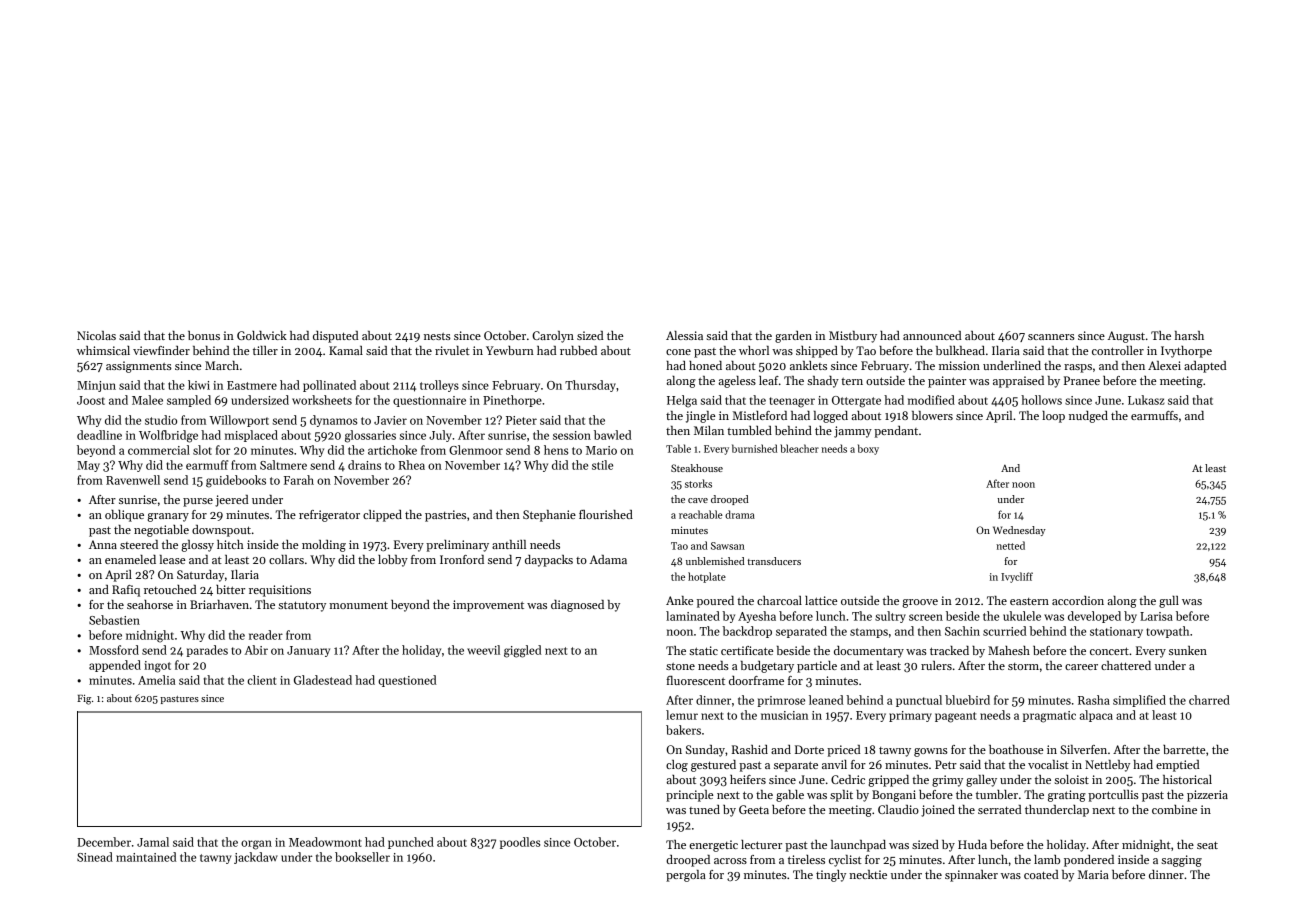  What do you see at coordinates (1016, 749) in the page?
I see `boathouse` at bounding box center [1016, 749].
